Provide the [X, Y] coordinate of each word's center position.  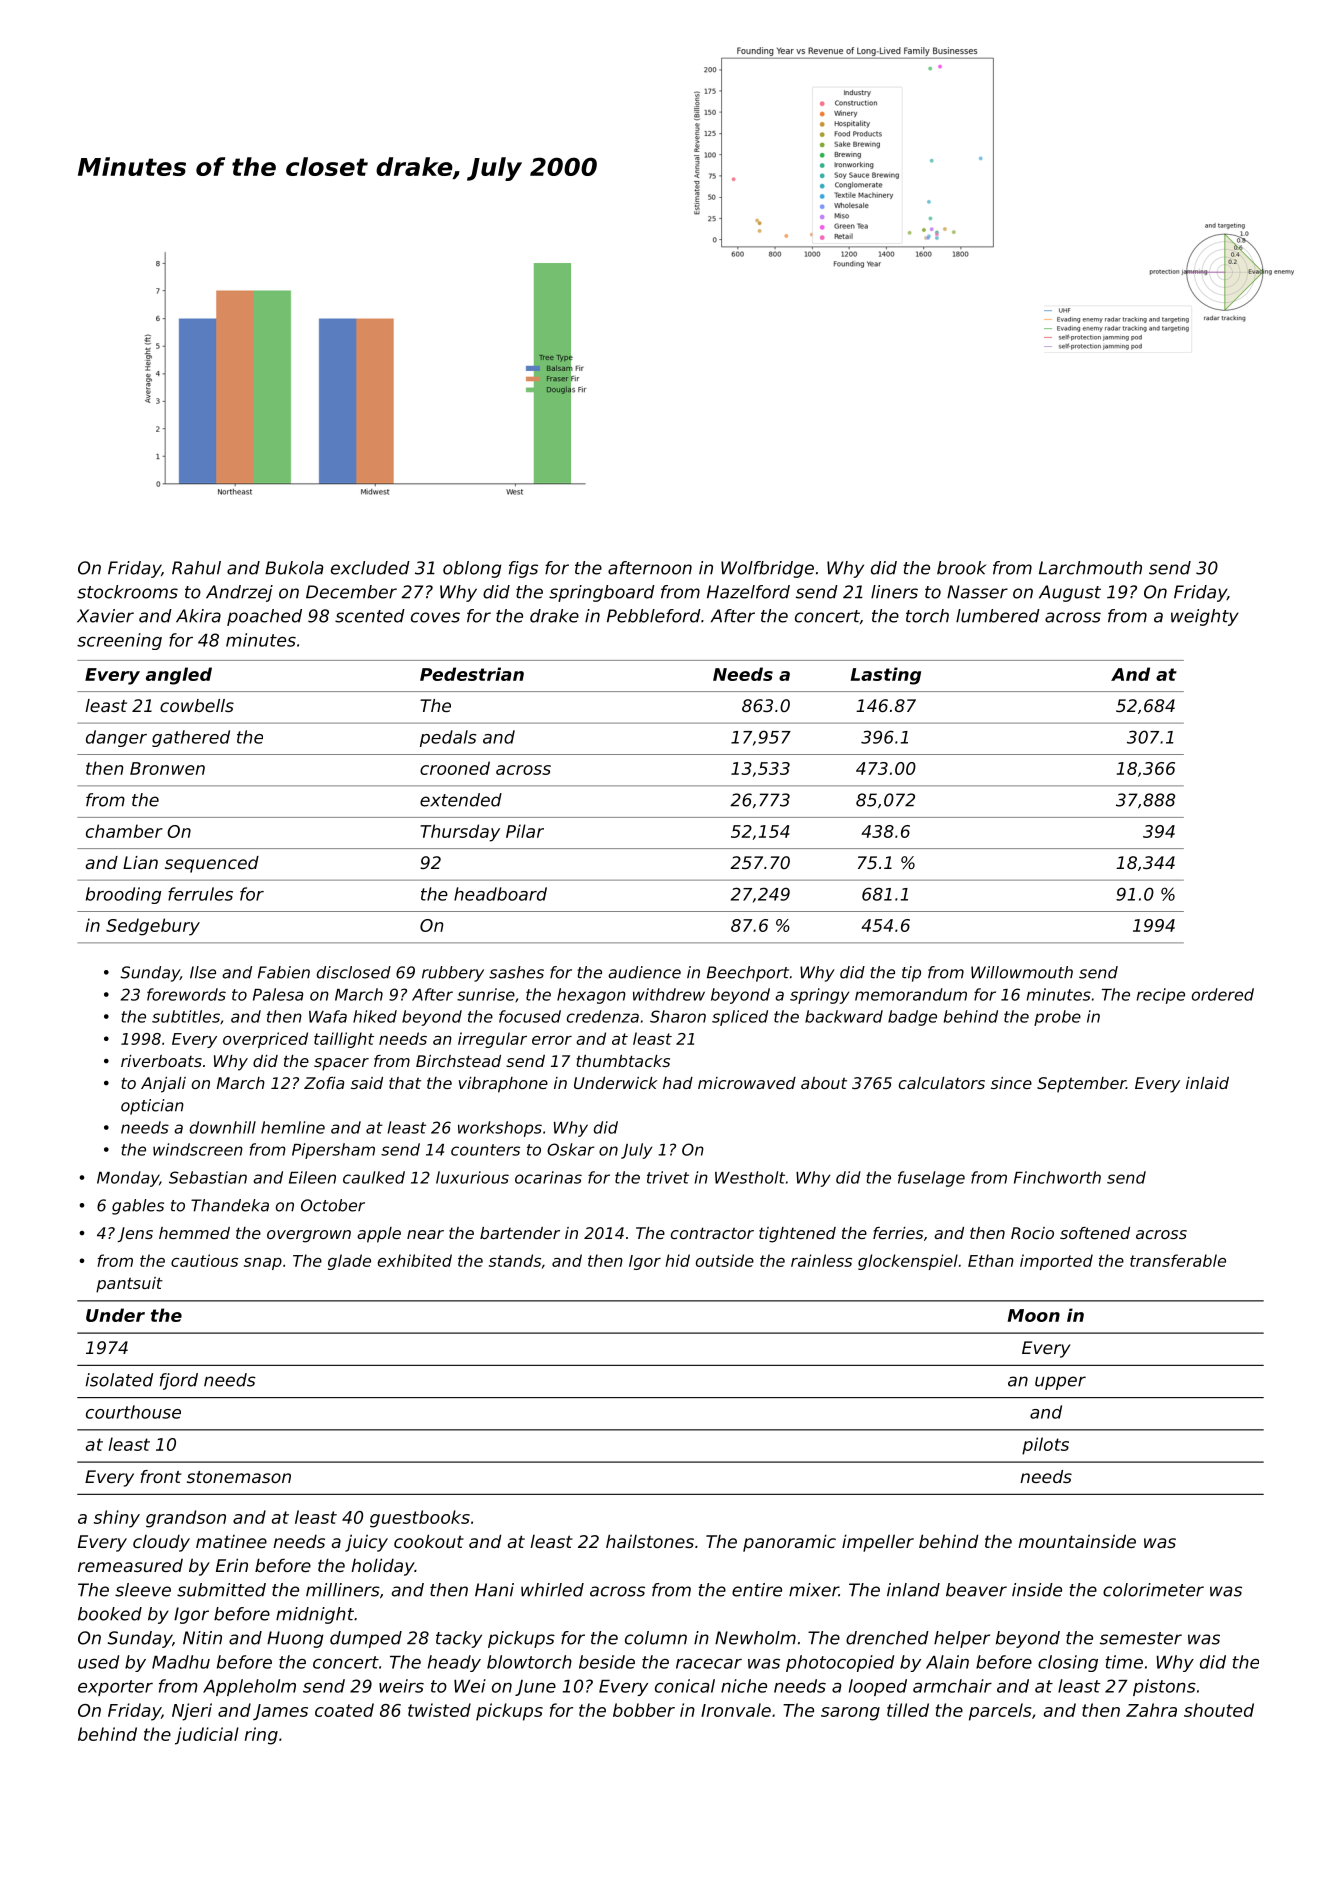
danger [116, 738]
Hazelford [748, 592]
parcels [1000, 1712]
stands [515, 1260]
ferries [898, 1233]
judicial [207, 1736]
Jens [135, 1234]
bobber [644, 1710]
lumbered [998, 616]
